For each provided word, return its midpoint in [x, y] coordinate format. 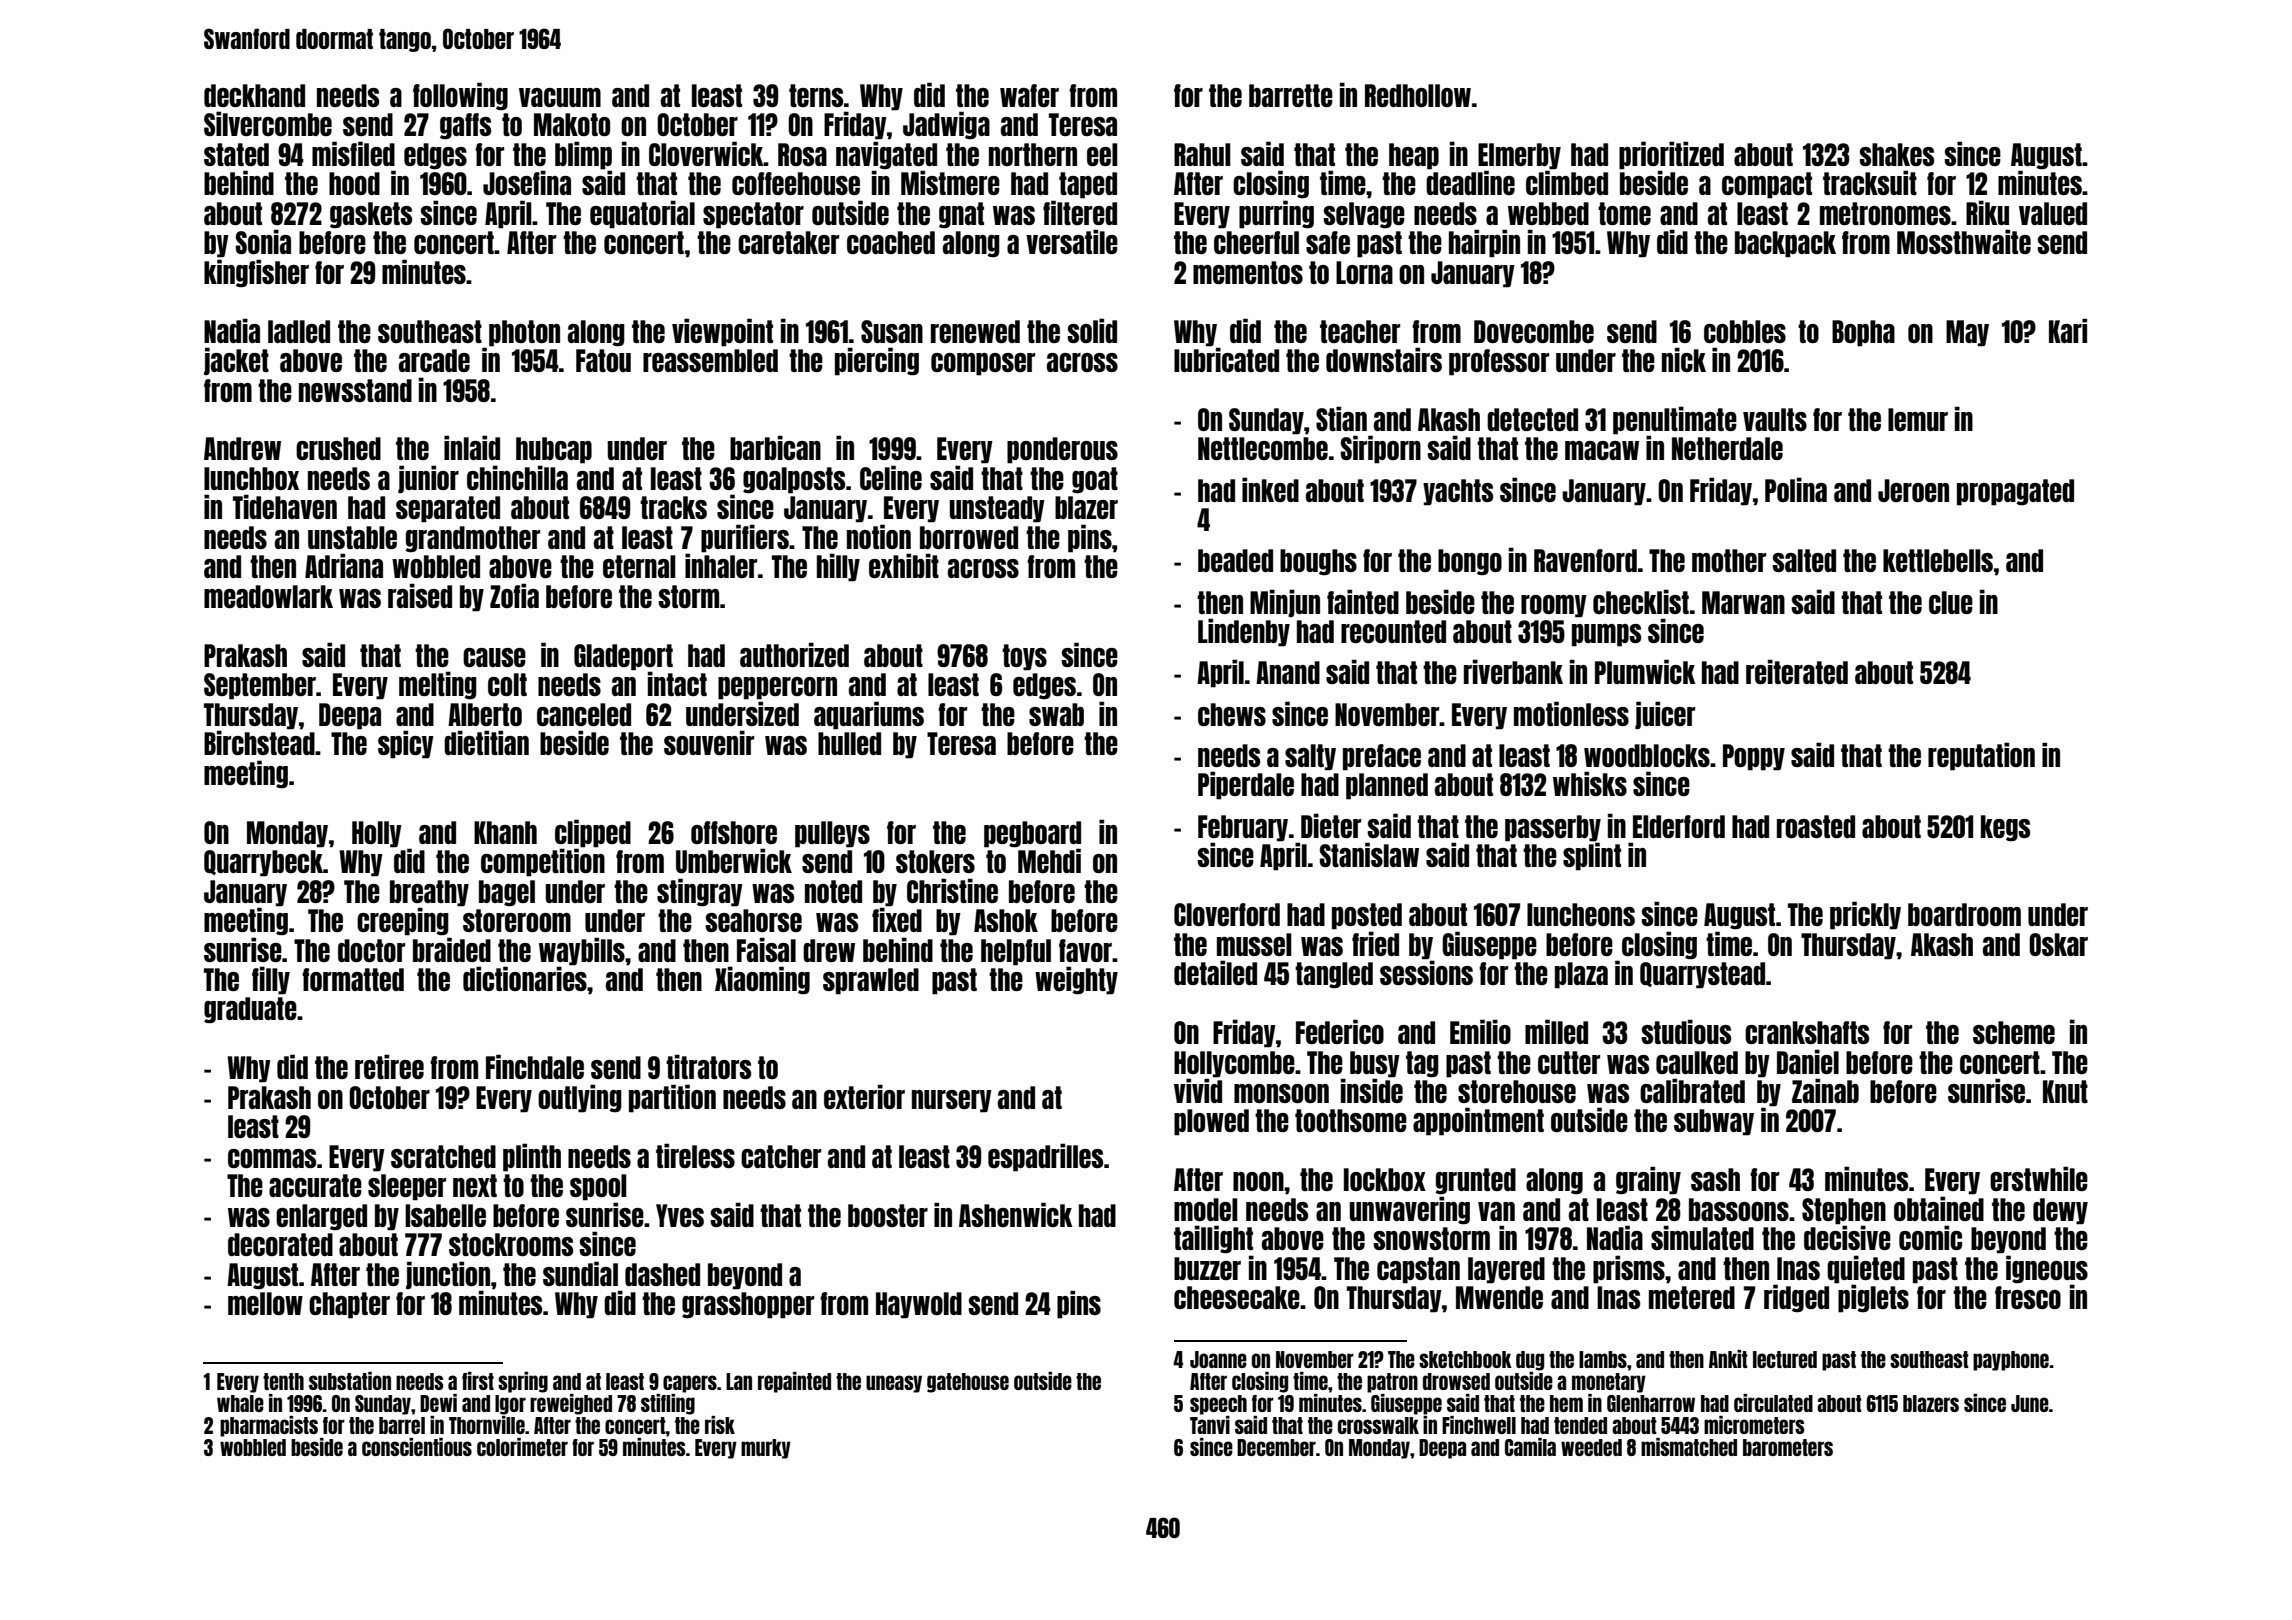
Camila [1530, 1447]
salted [1804, 560]
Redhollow [1418, 95]
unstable [352, 537]
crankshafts [1807, 1032]
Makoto [572, 124]
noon [1258, 1181]
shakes [1896, 154]
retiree [389, 1066]
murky [766, 1449]
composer [983, 364]
